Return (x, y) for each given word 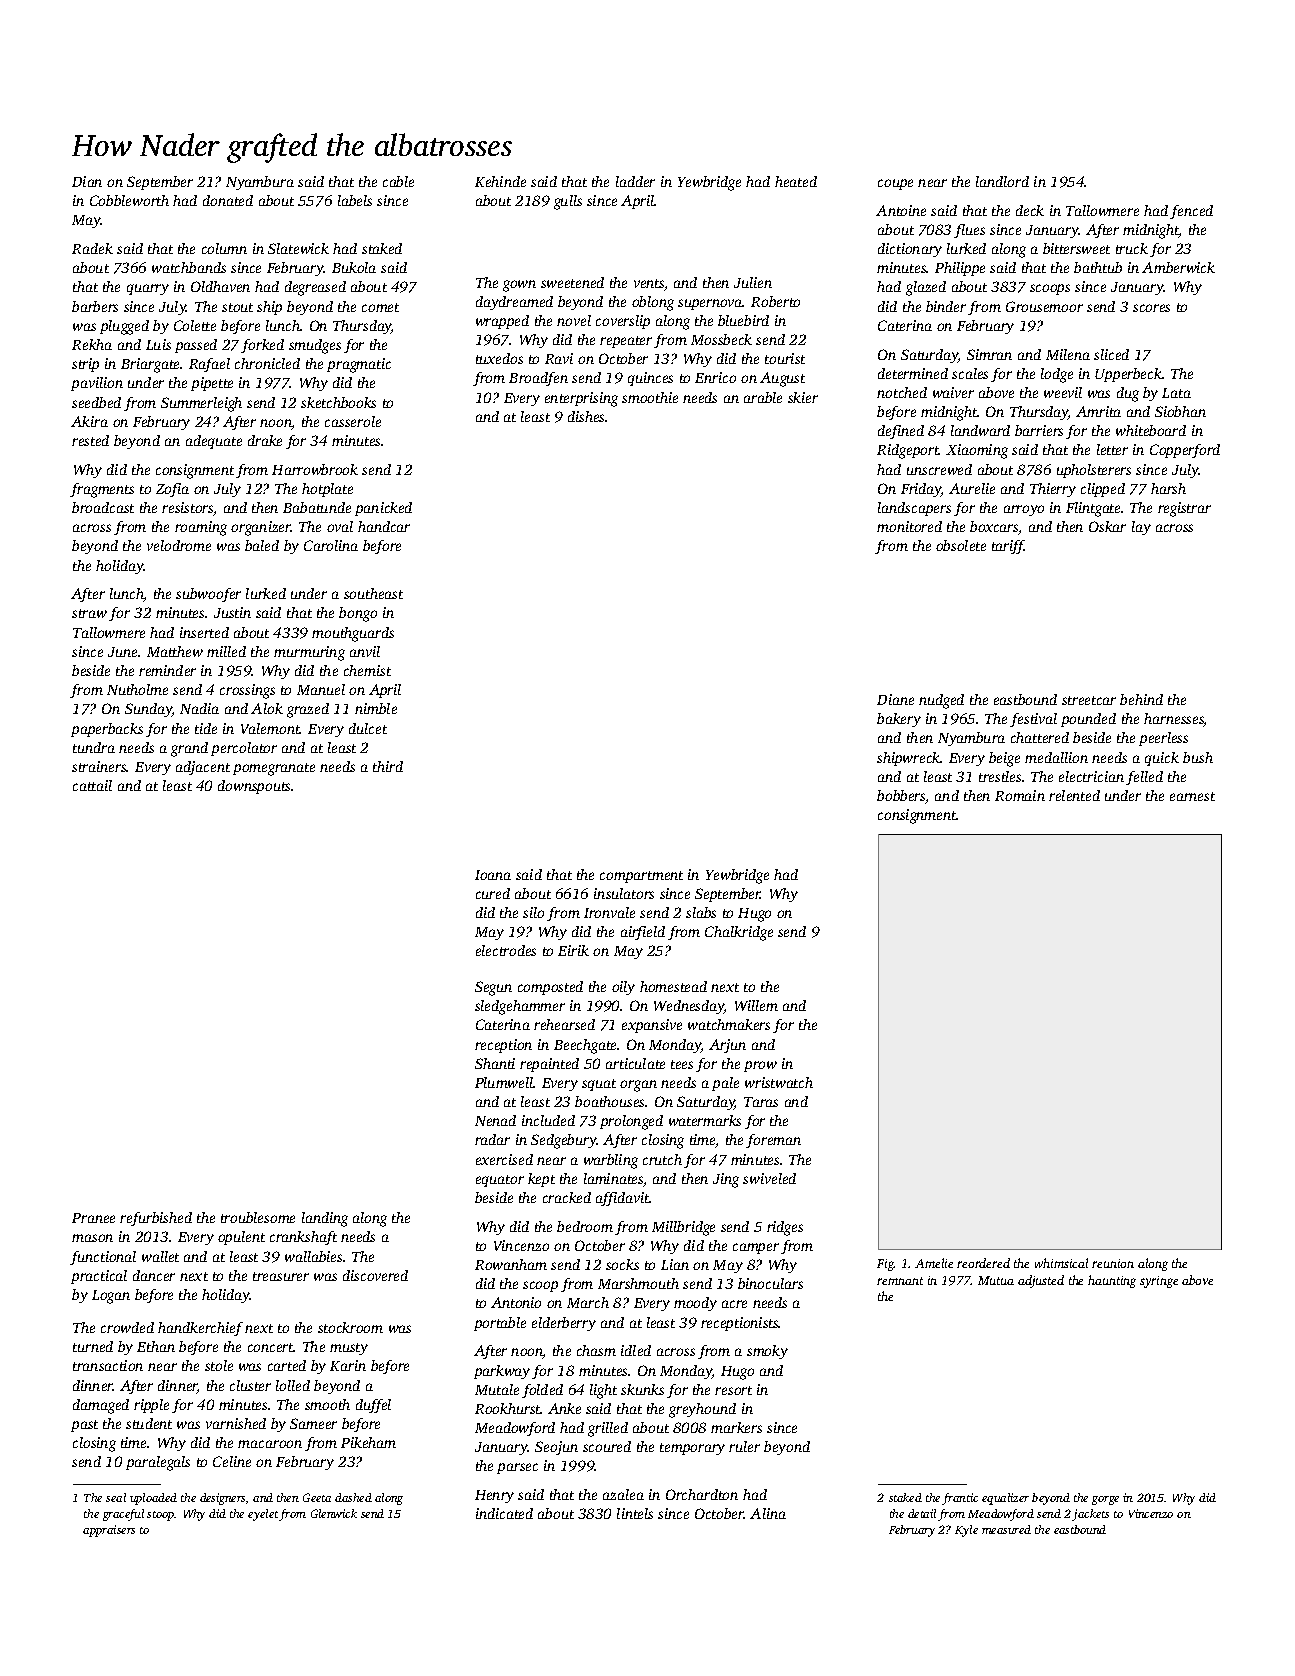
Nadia (199, 708)
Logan (111, 1297)
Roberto (775, 301)
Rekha (92, 344)
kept (541, 1180)
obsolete (961, 545)
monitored (909, 526)
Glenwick (334, 1513)
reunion (1113, 1263)
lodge (1057, 375)
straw (89, 613)
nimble (376, 708)
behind (1141, 699)
